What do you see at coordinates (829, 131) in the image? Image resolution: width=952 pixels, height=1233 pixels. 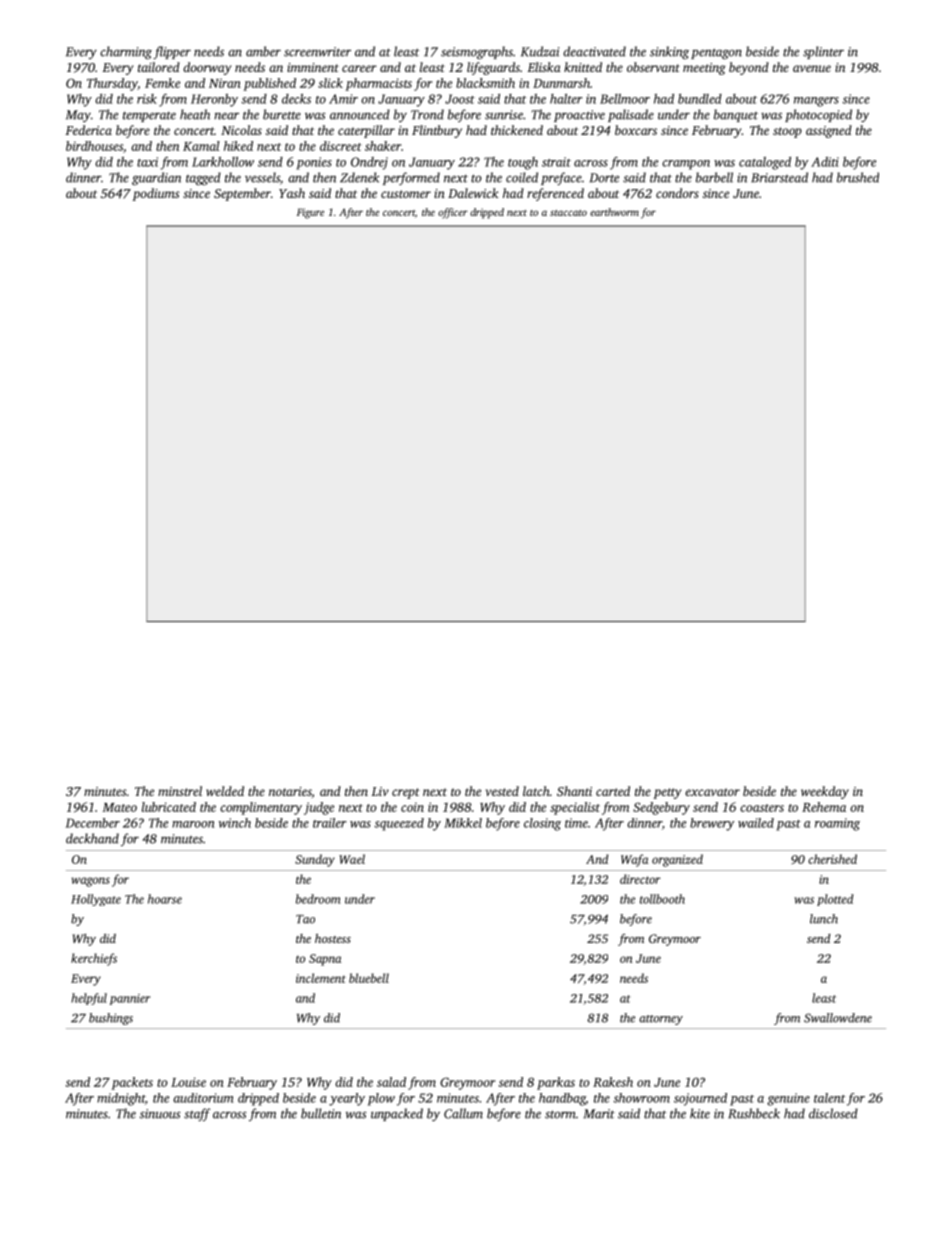 I see `assigned` at bounding box center [829, 131].
